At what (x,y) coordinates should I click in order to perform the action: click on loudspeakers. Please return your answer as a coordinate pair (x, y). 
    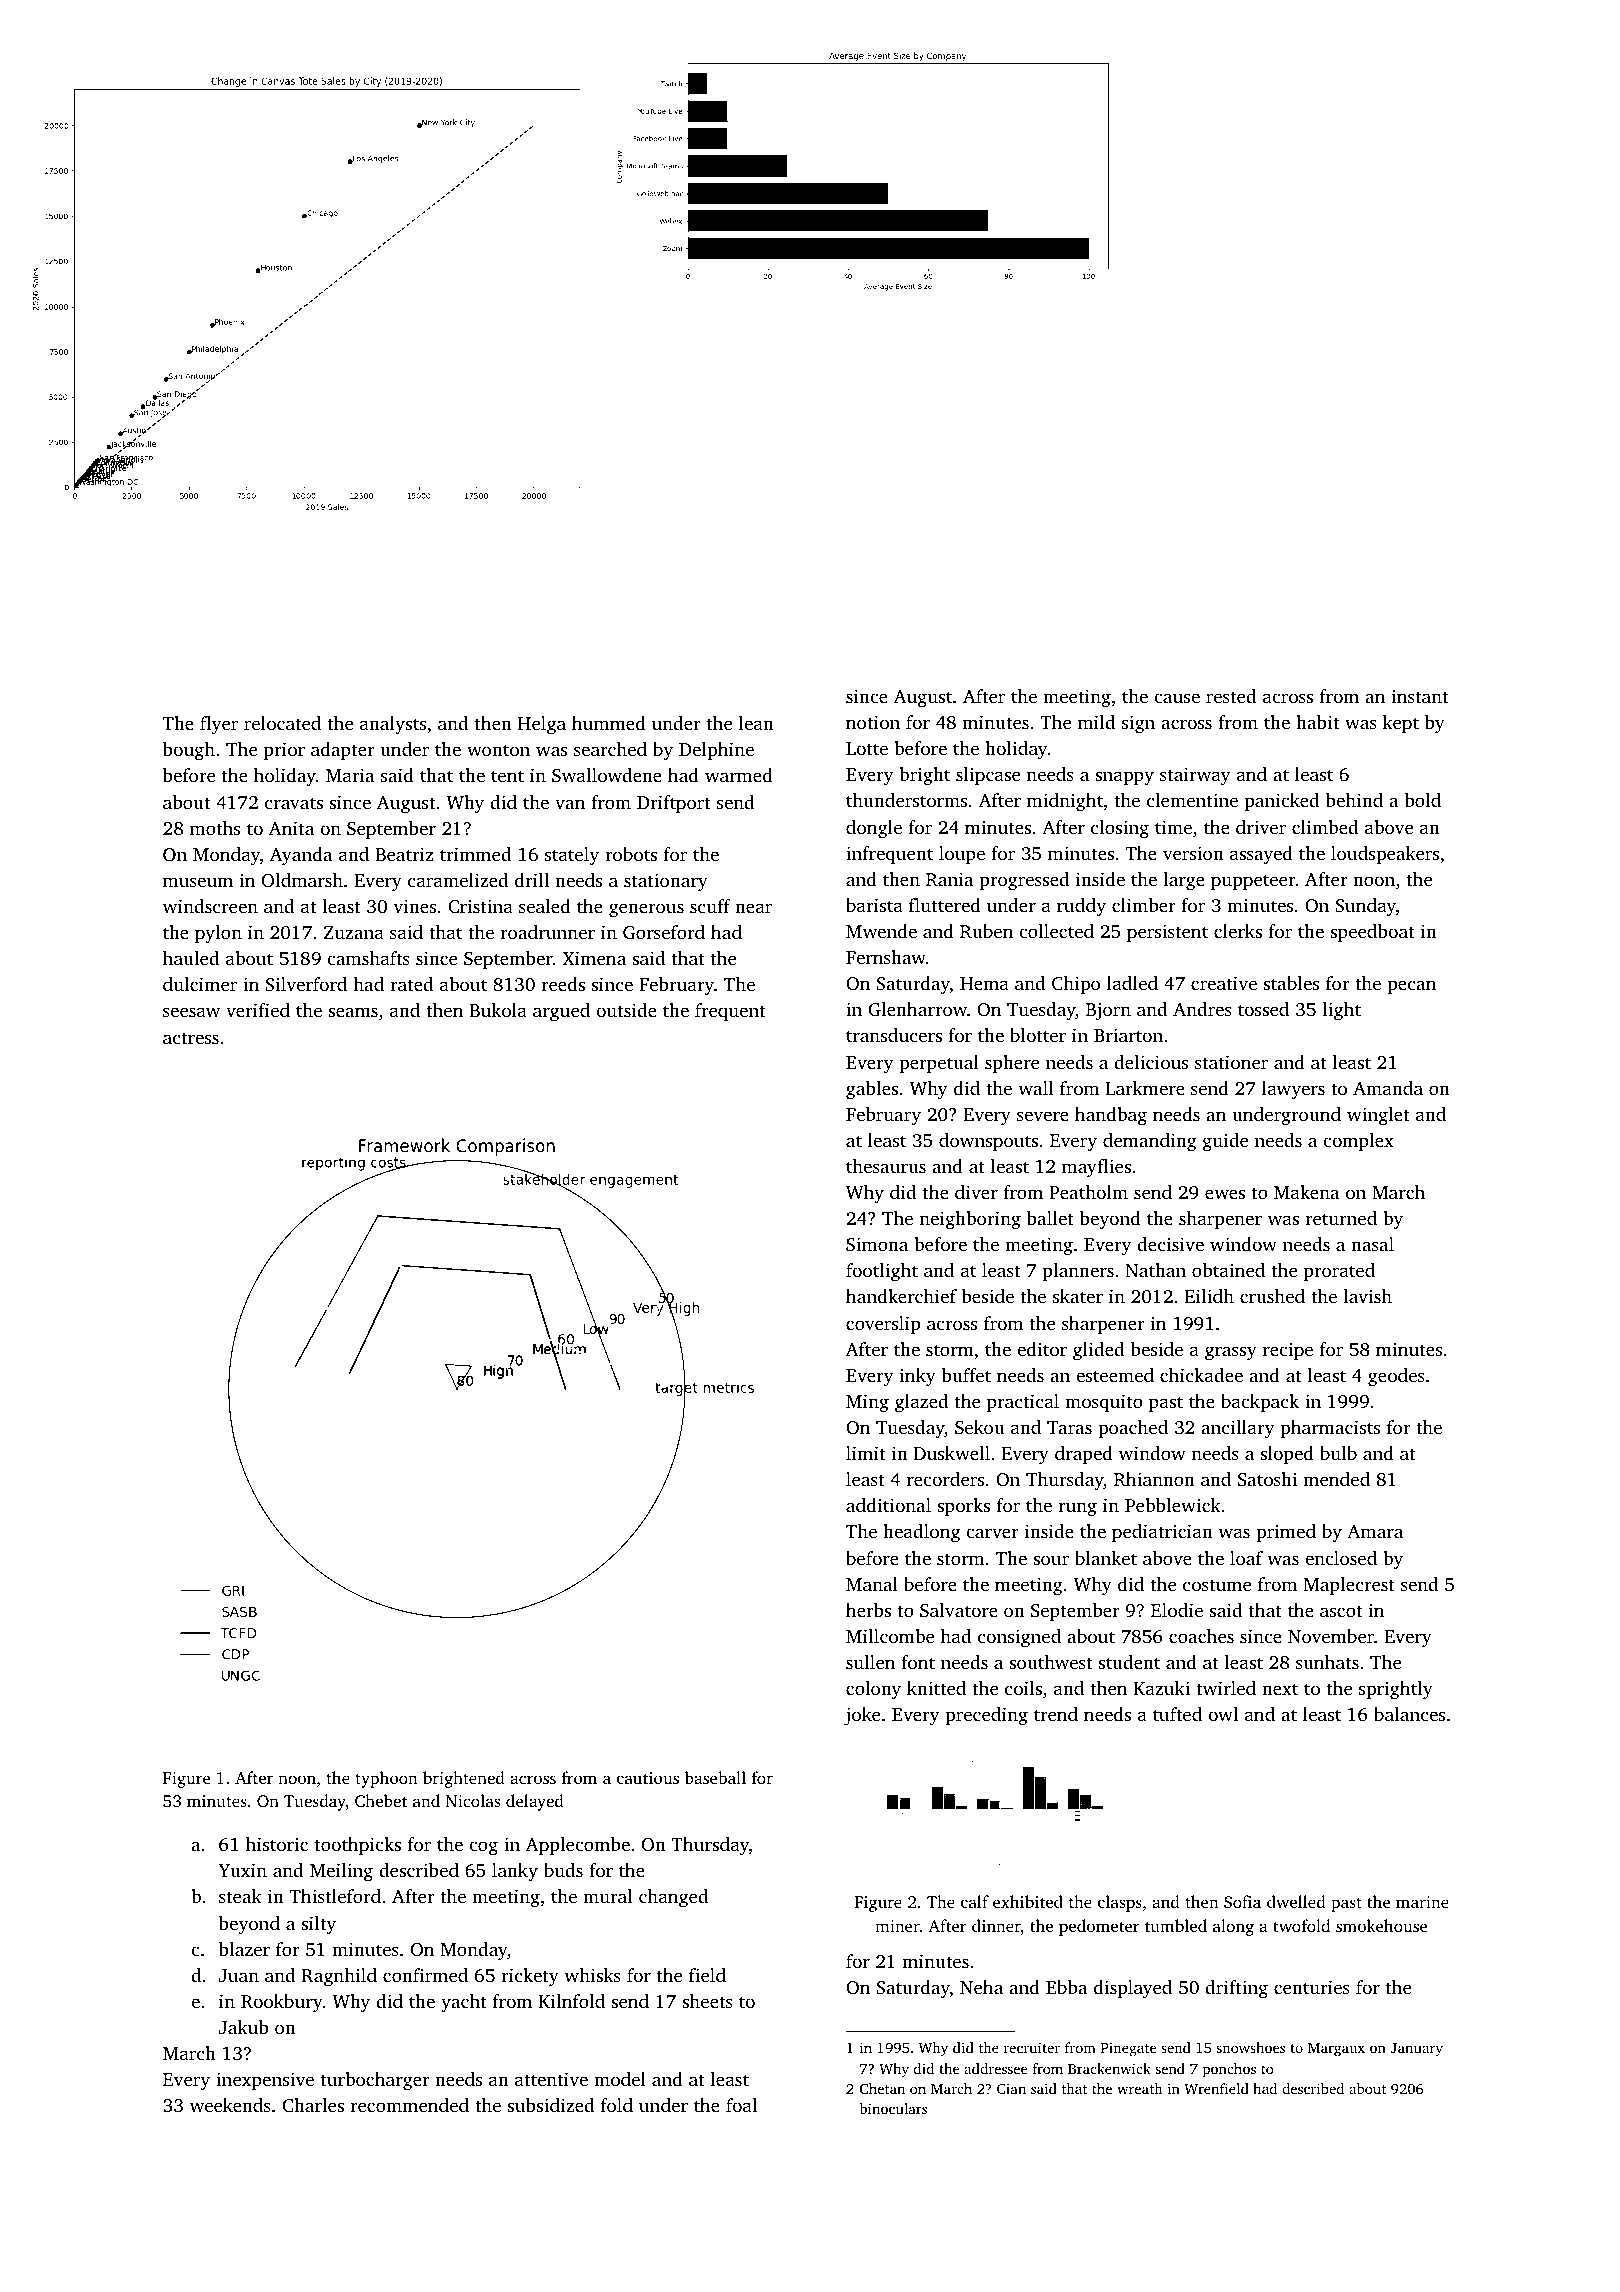
    Looking at the image, I should click on (1385, 855).
